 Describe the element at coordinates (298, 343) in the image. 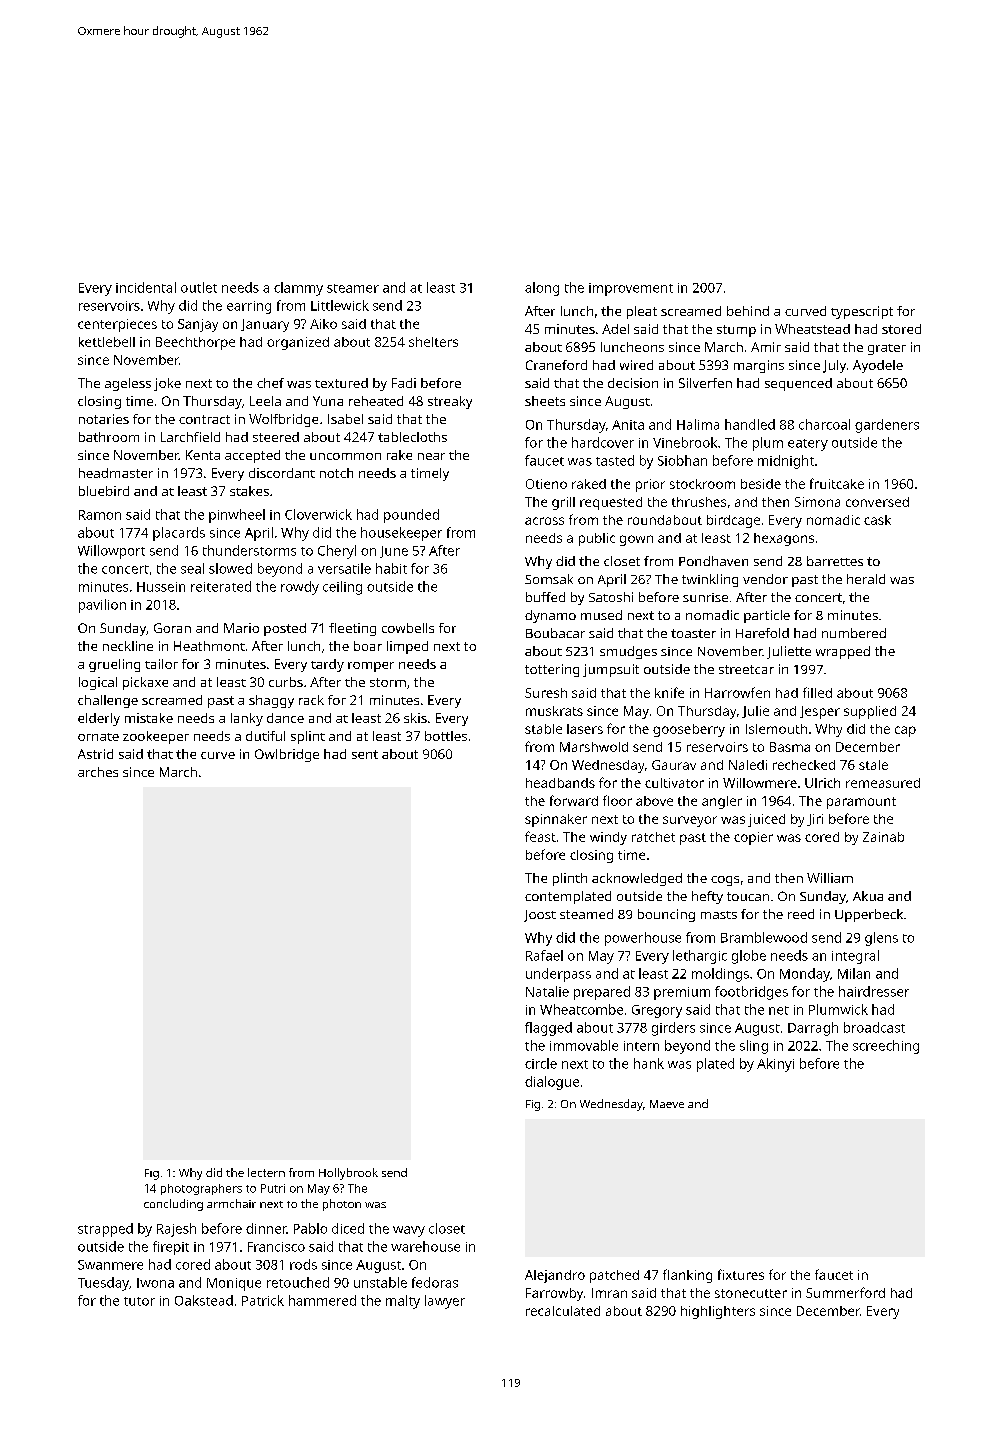

I see `organized` at that location.
